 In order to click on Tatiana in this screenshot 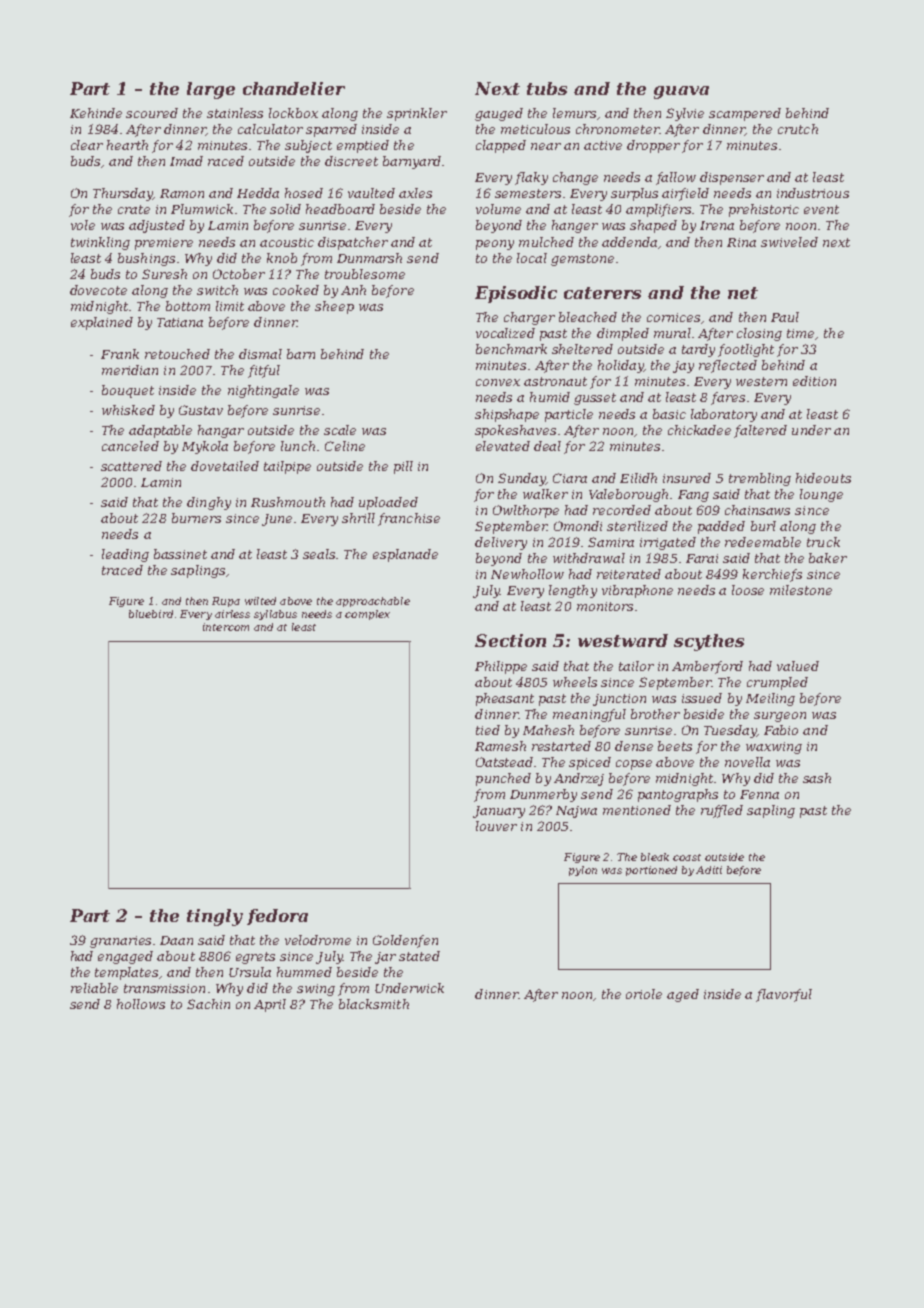, I will do `click(180, 322)`.
